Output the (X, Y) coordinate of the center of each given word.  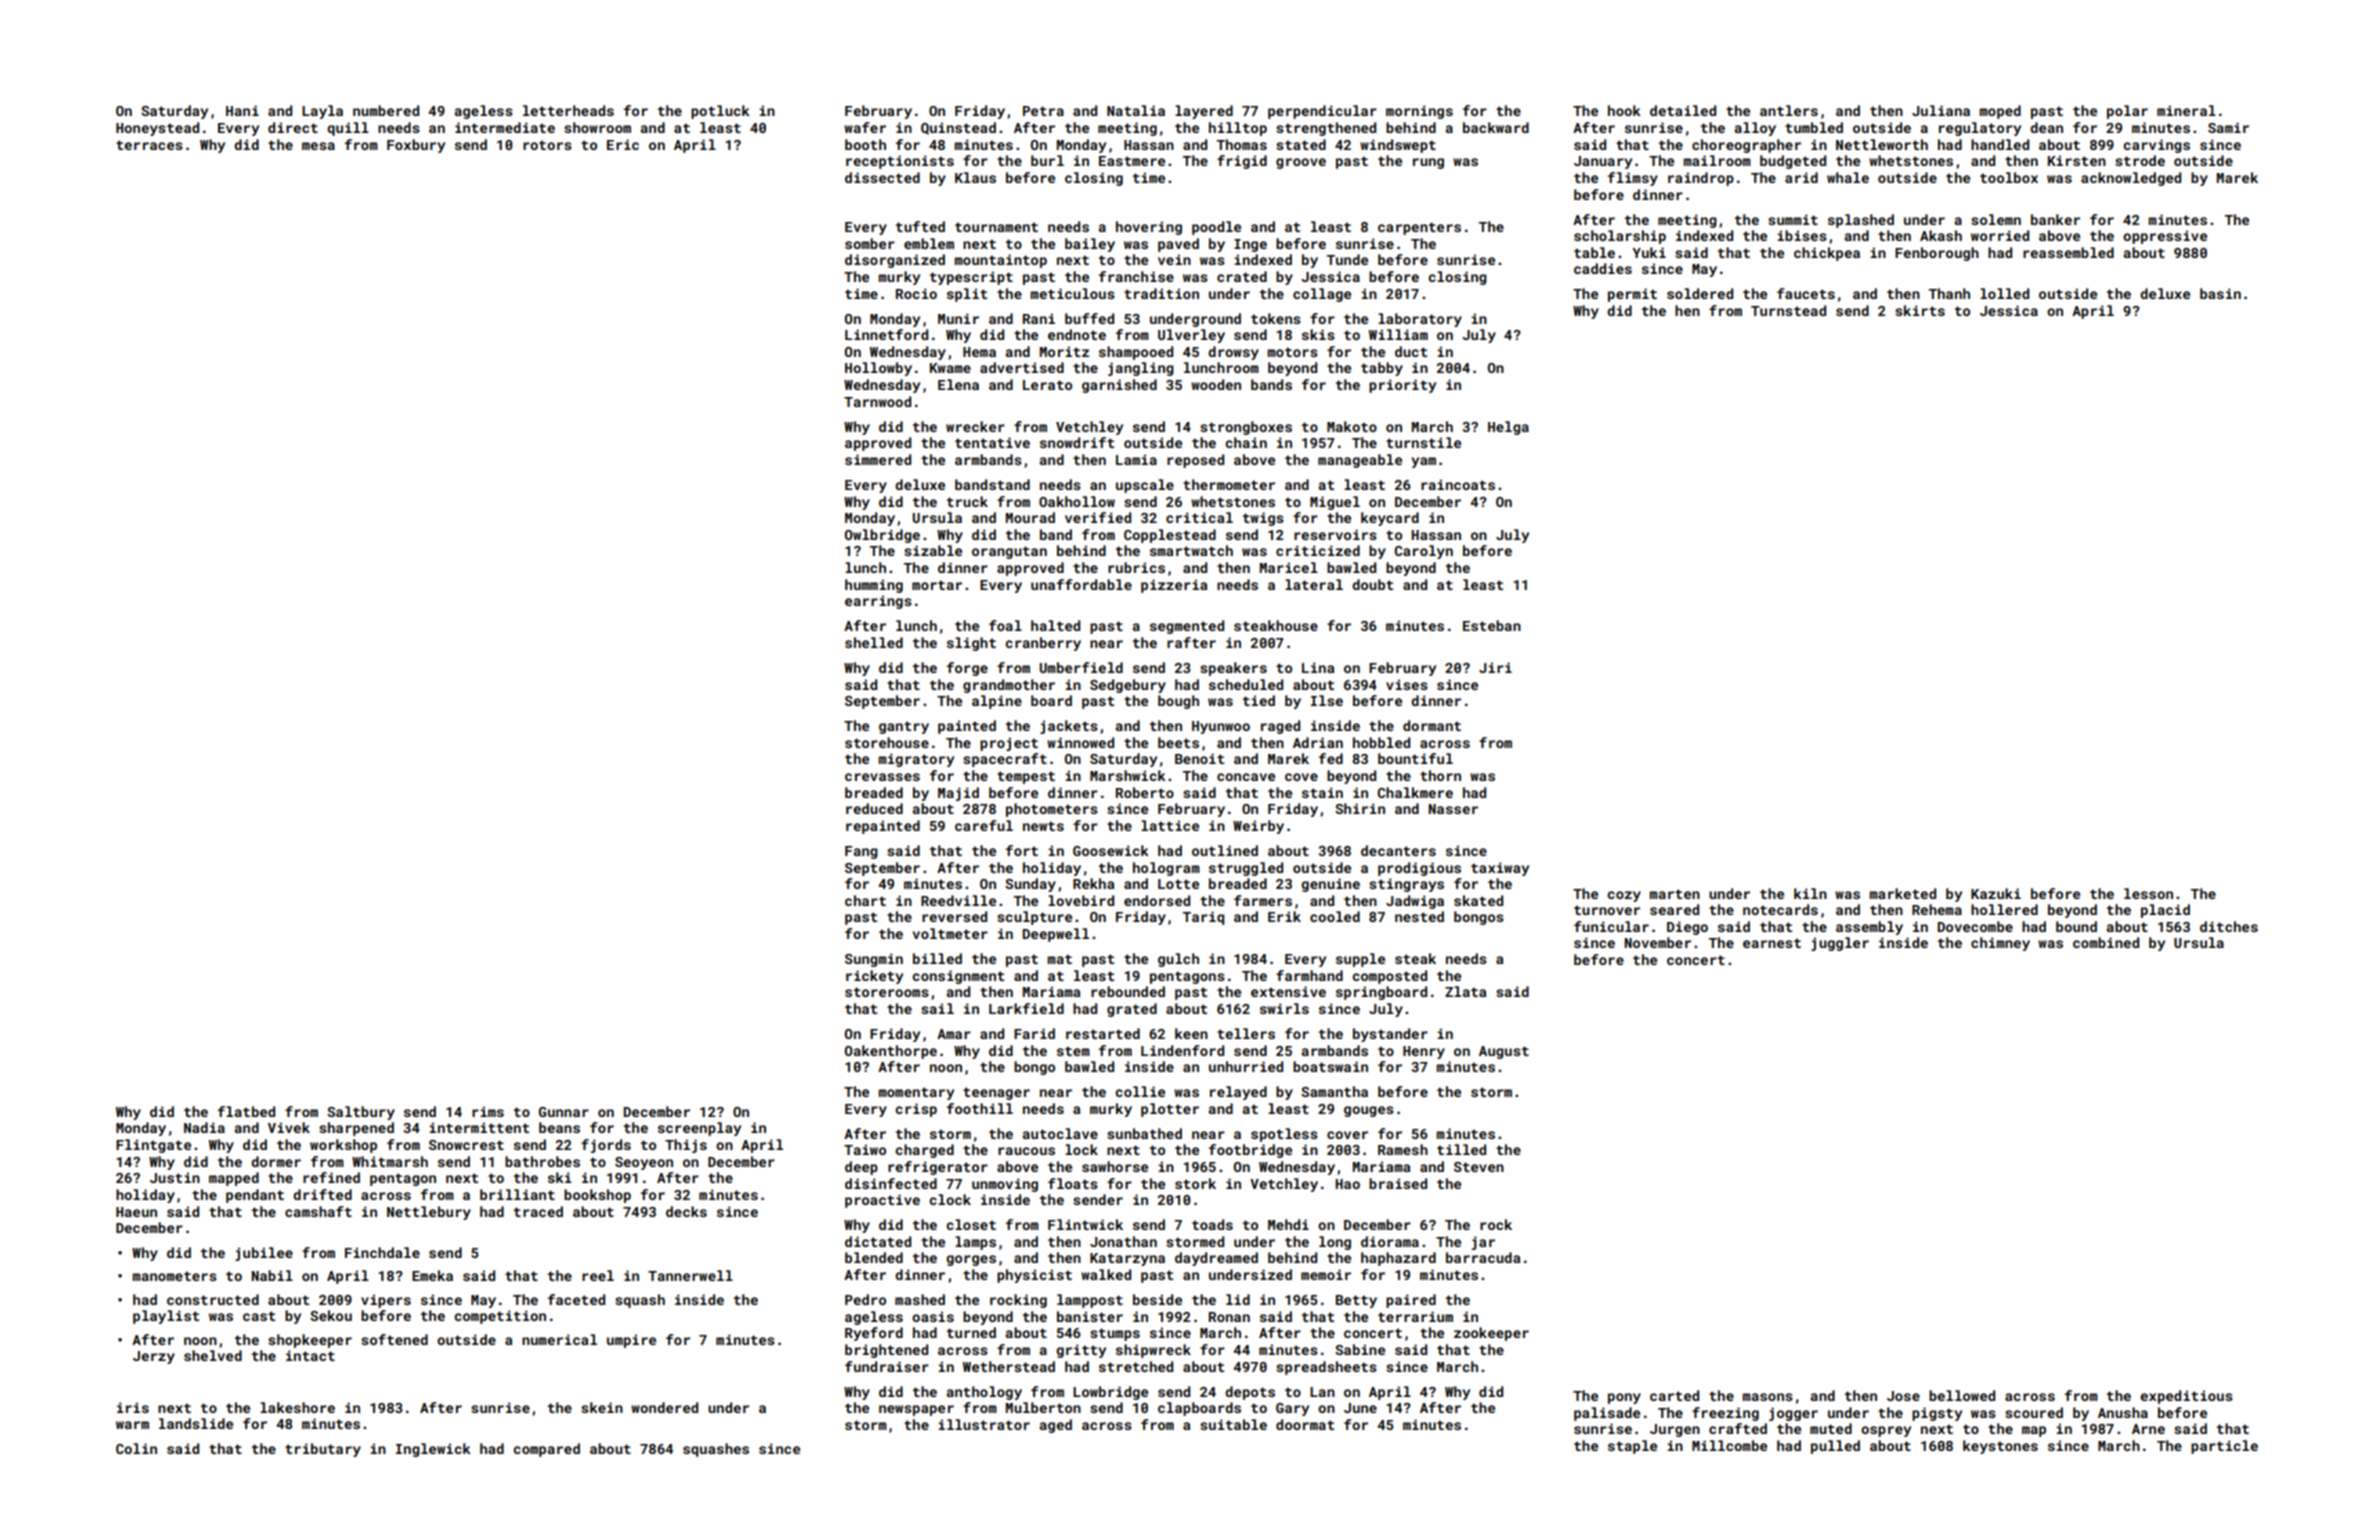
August (1504, 1052)
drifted (322, 1194)
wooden (1216, 384)
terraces (149, 145)
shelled (874, 642)
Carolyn (1424, 552)
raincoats (1458, 484)
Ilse (1327, 700)
